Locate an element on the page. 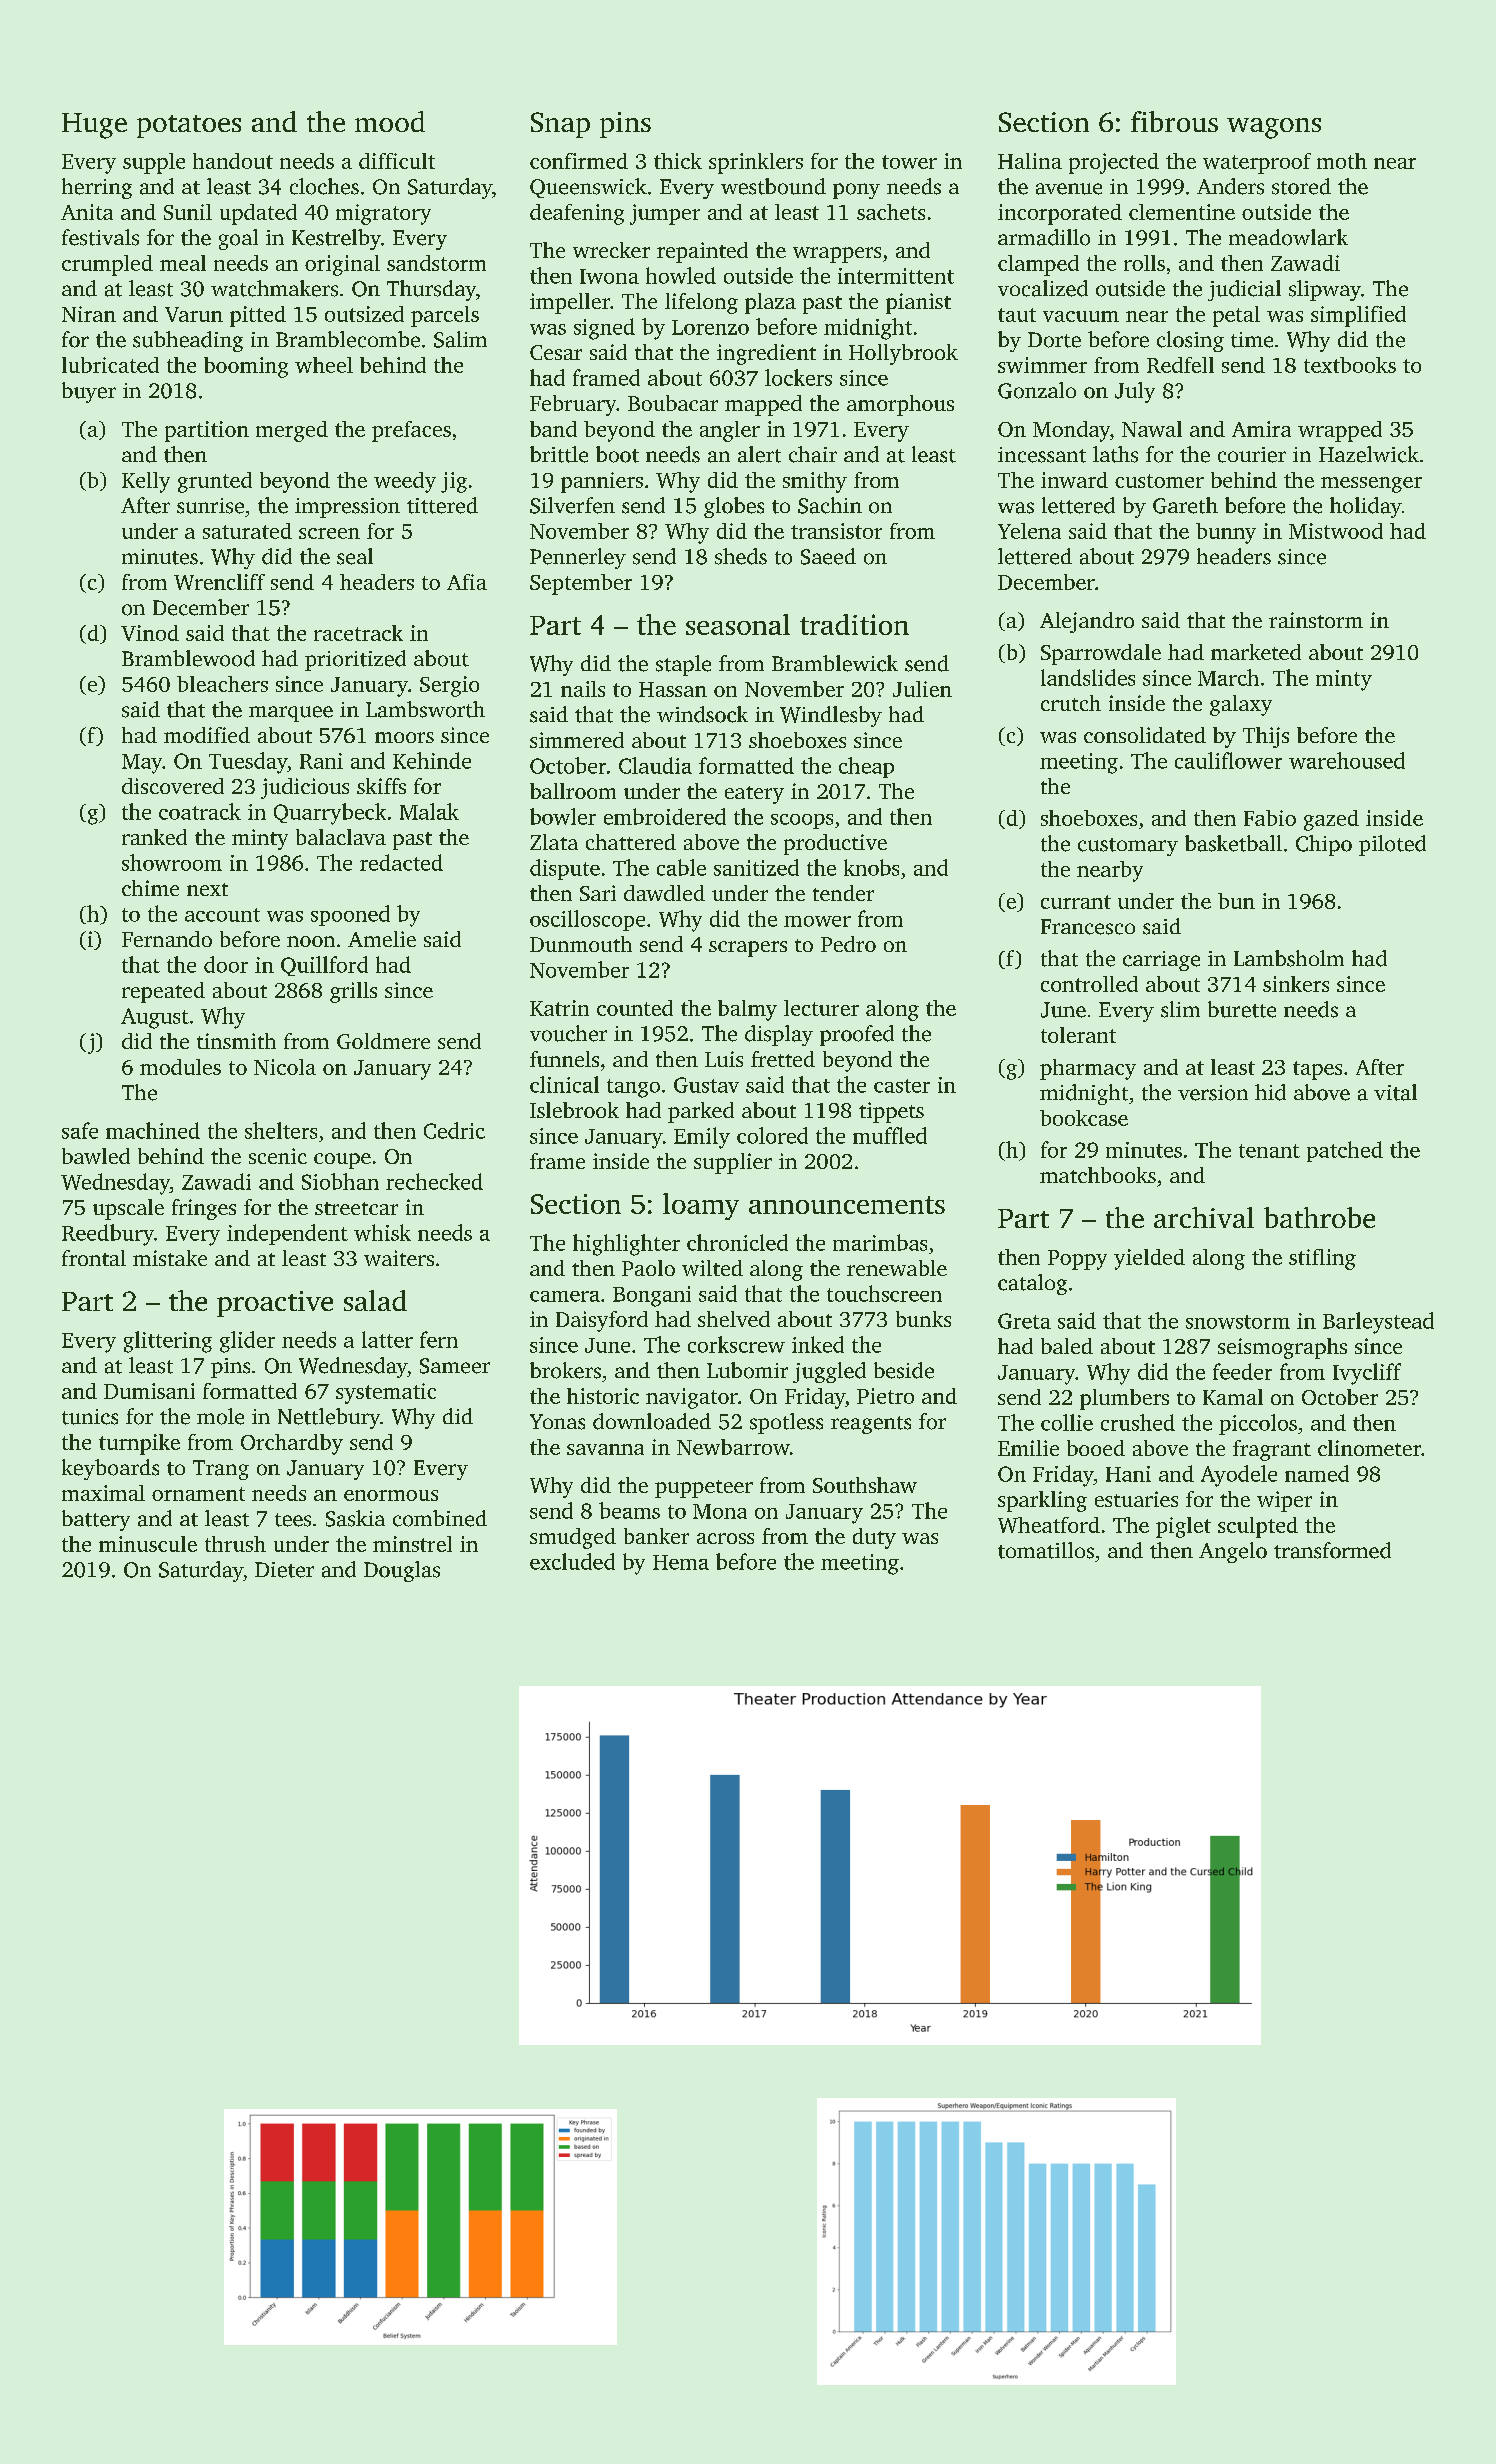  next is located at coordinates (207, 889).
